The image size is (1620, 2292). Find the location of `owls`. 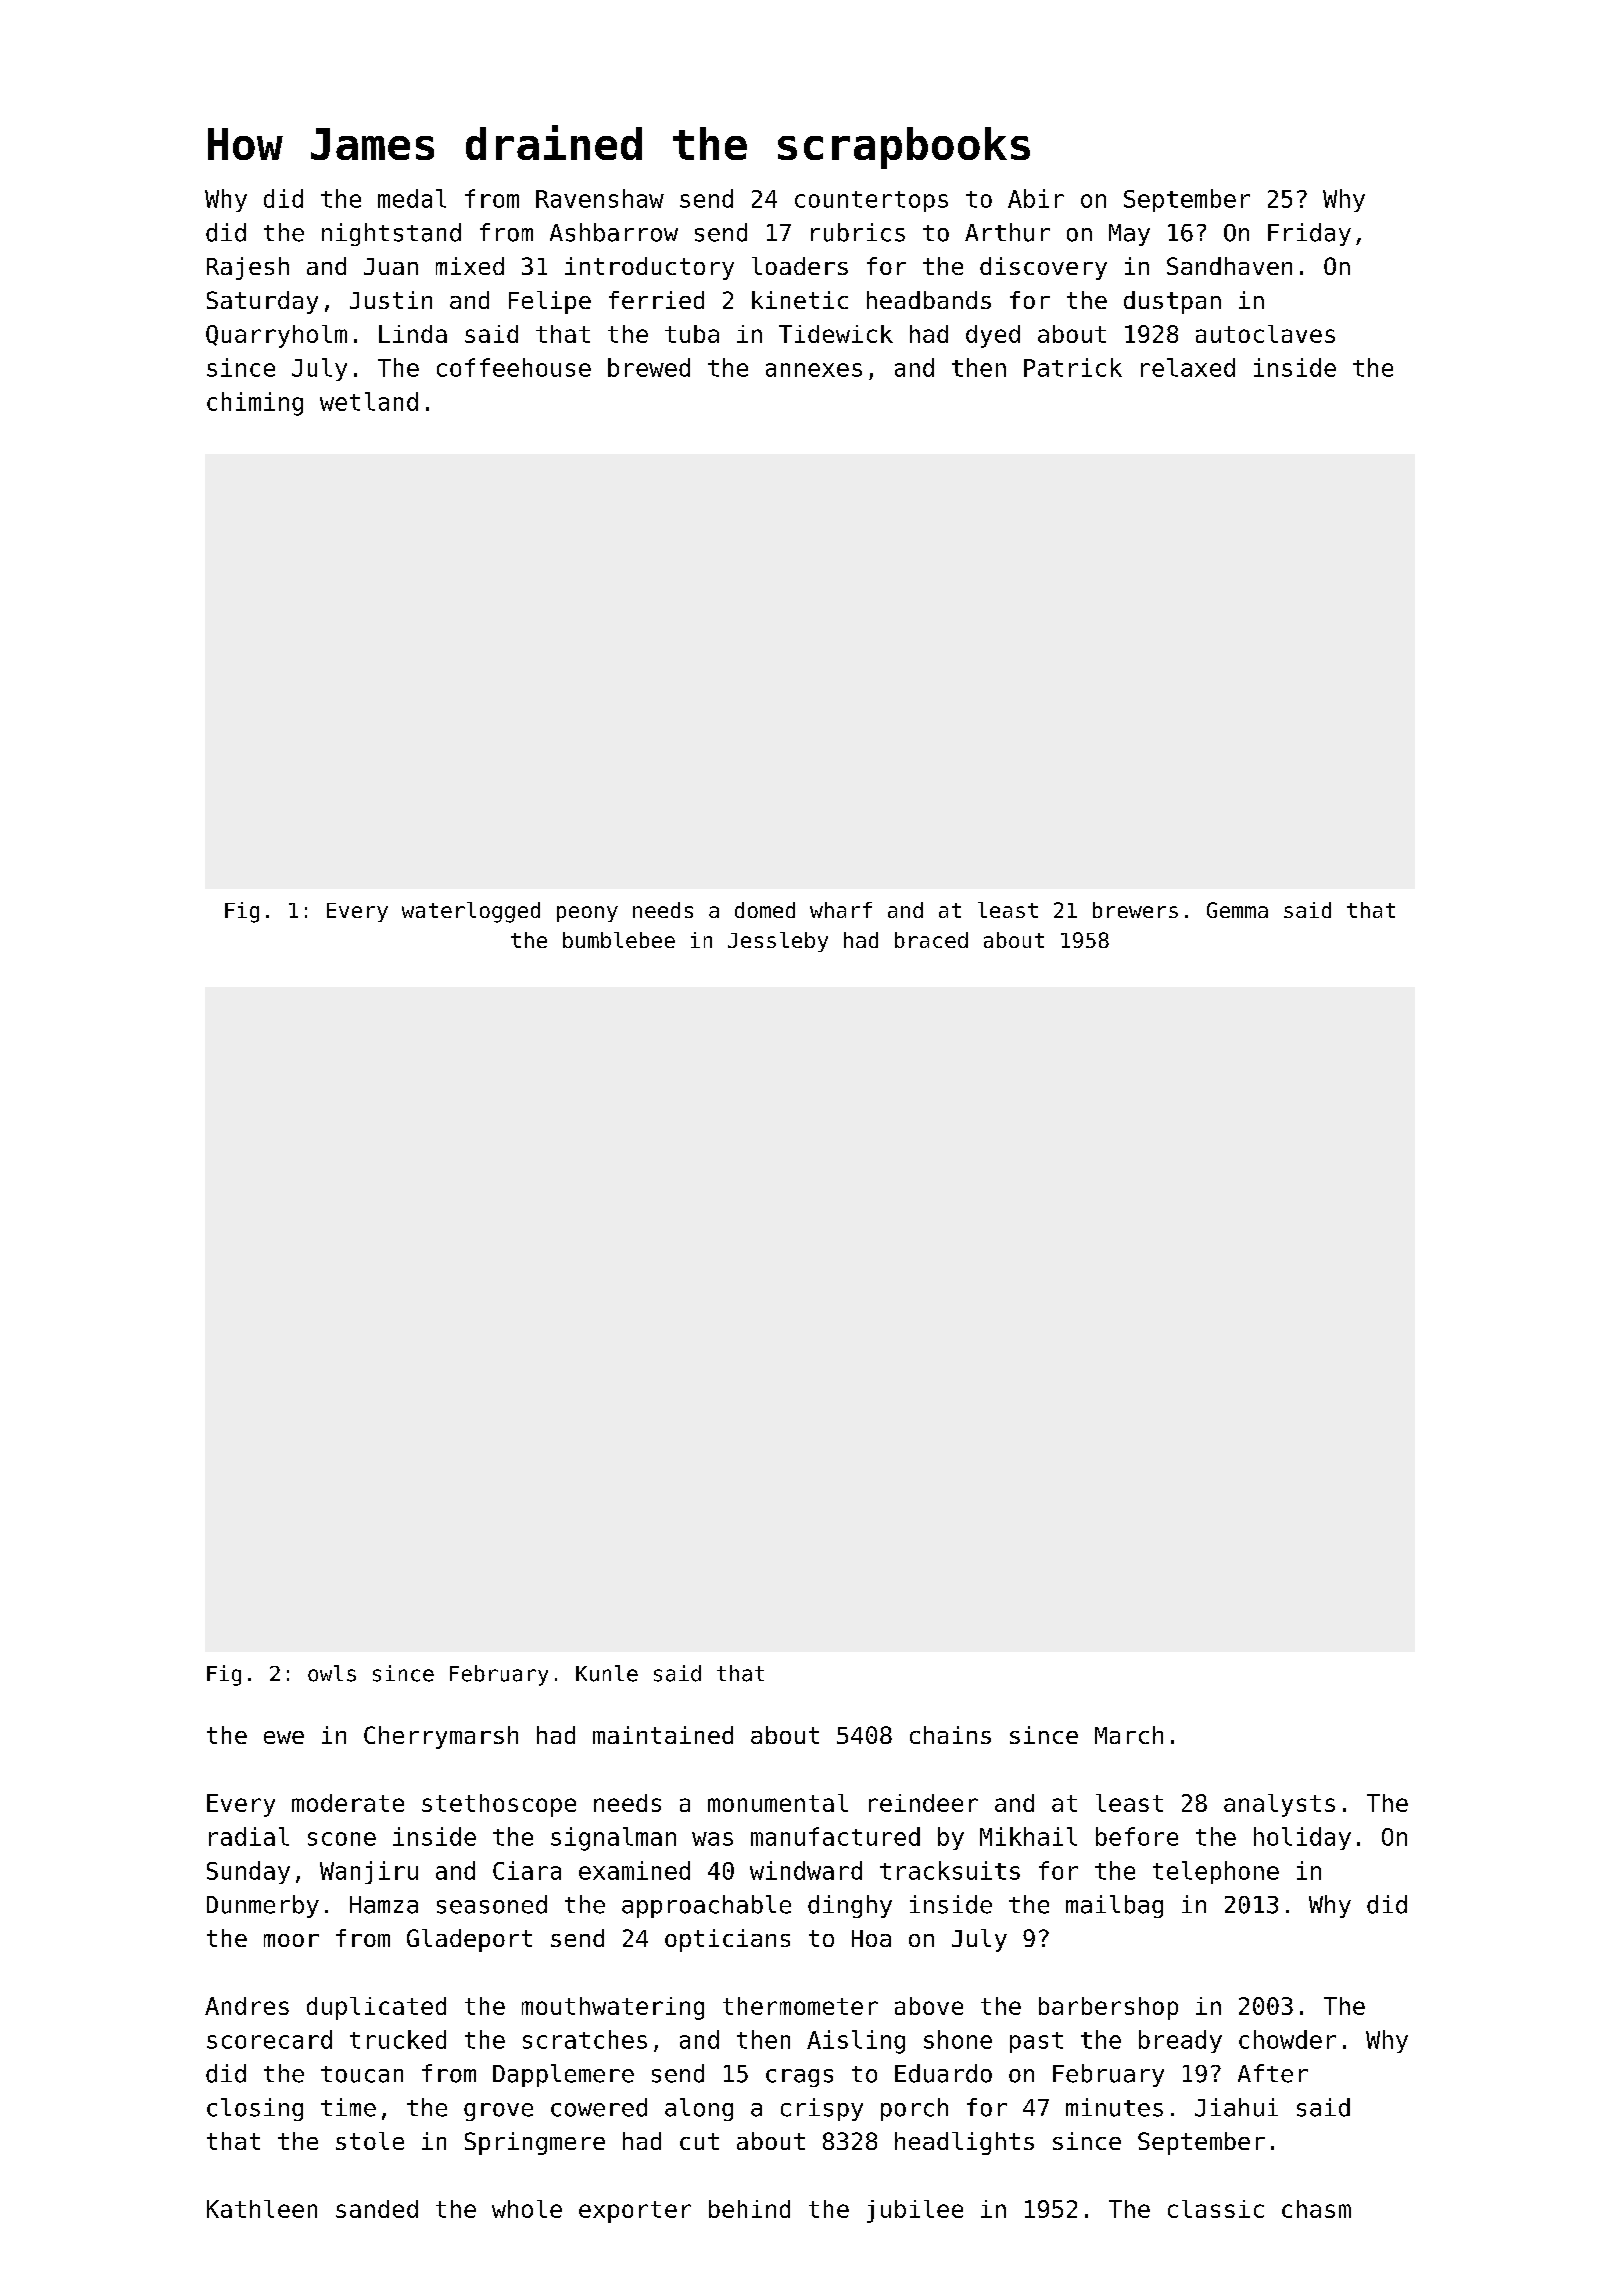

owls is located at coordinates (332, 1673).
